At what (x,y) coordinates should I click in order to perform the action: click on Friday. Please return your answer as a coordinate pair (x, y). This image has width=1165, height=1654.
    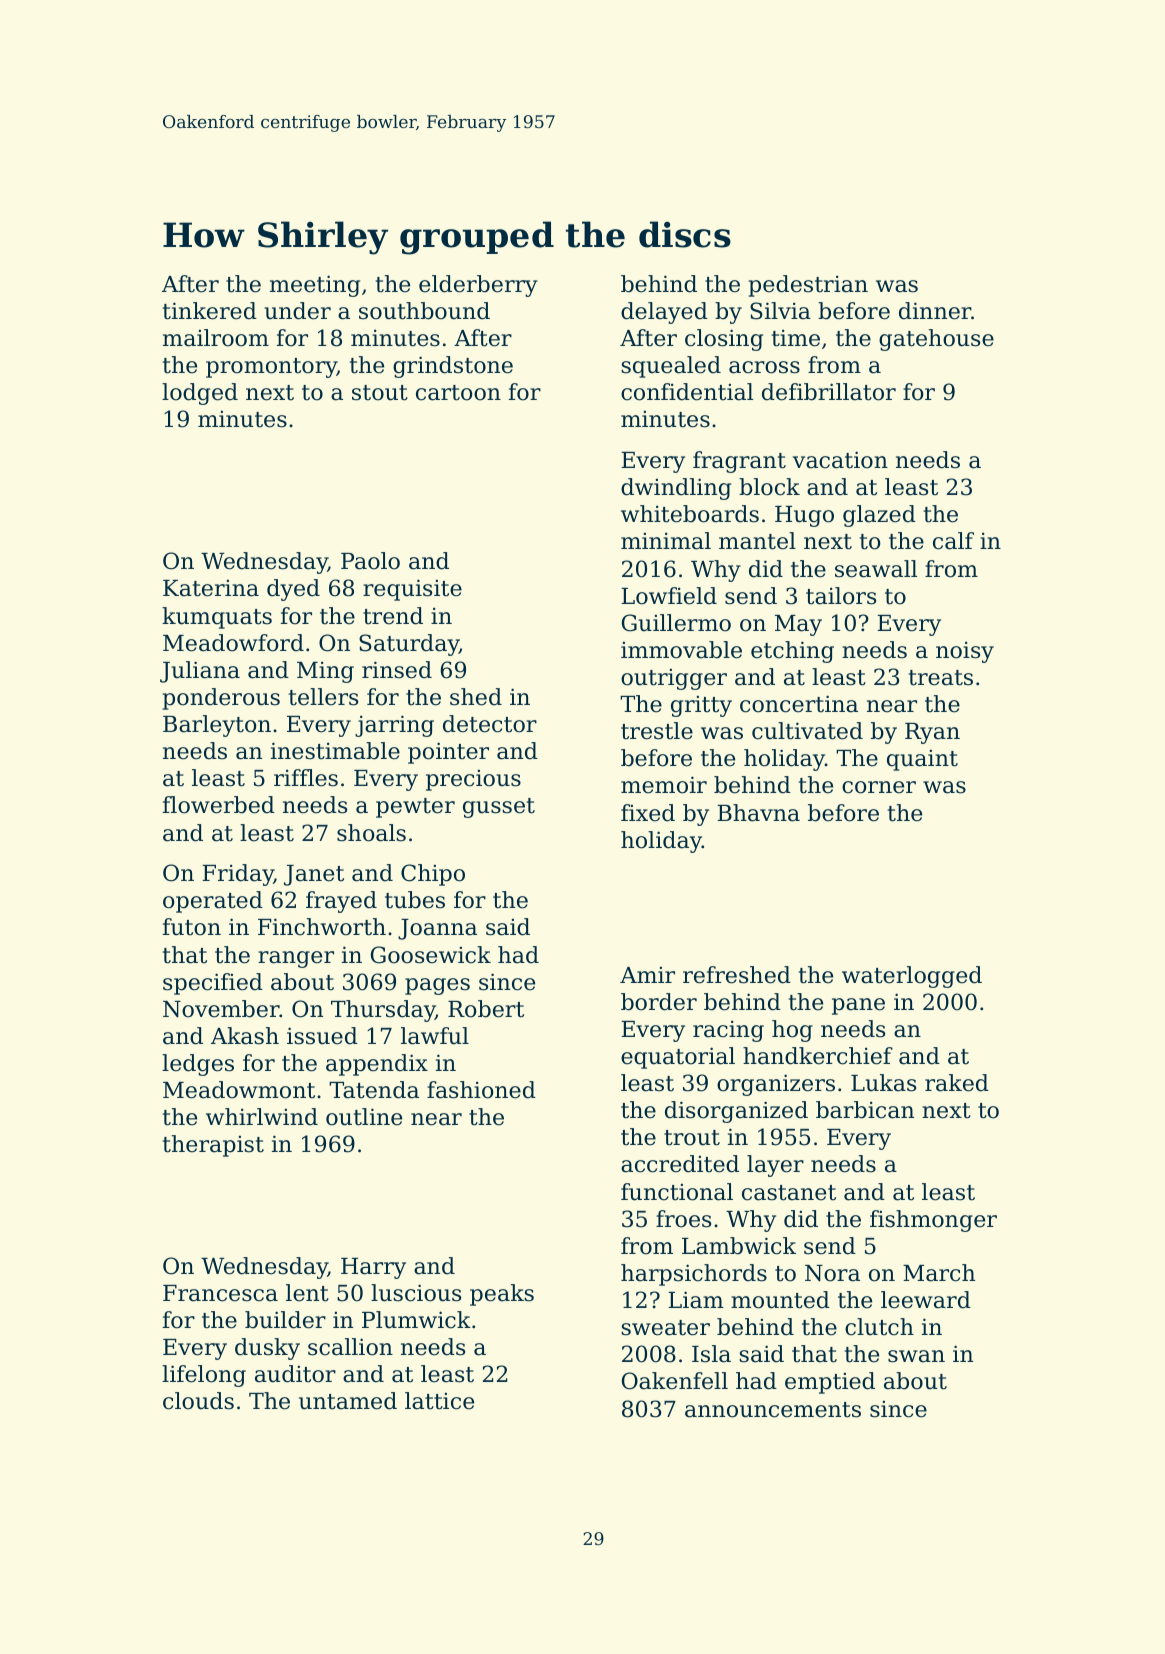
    Looking at the image, I should click on (238, 875).
